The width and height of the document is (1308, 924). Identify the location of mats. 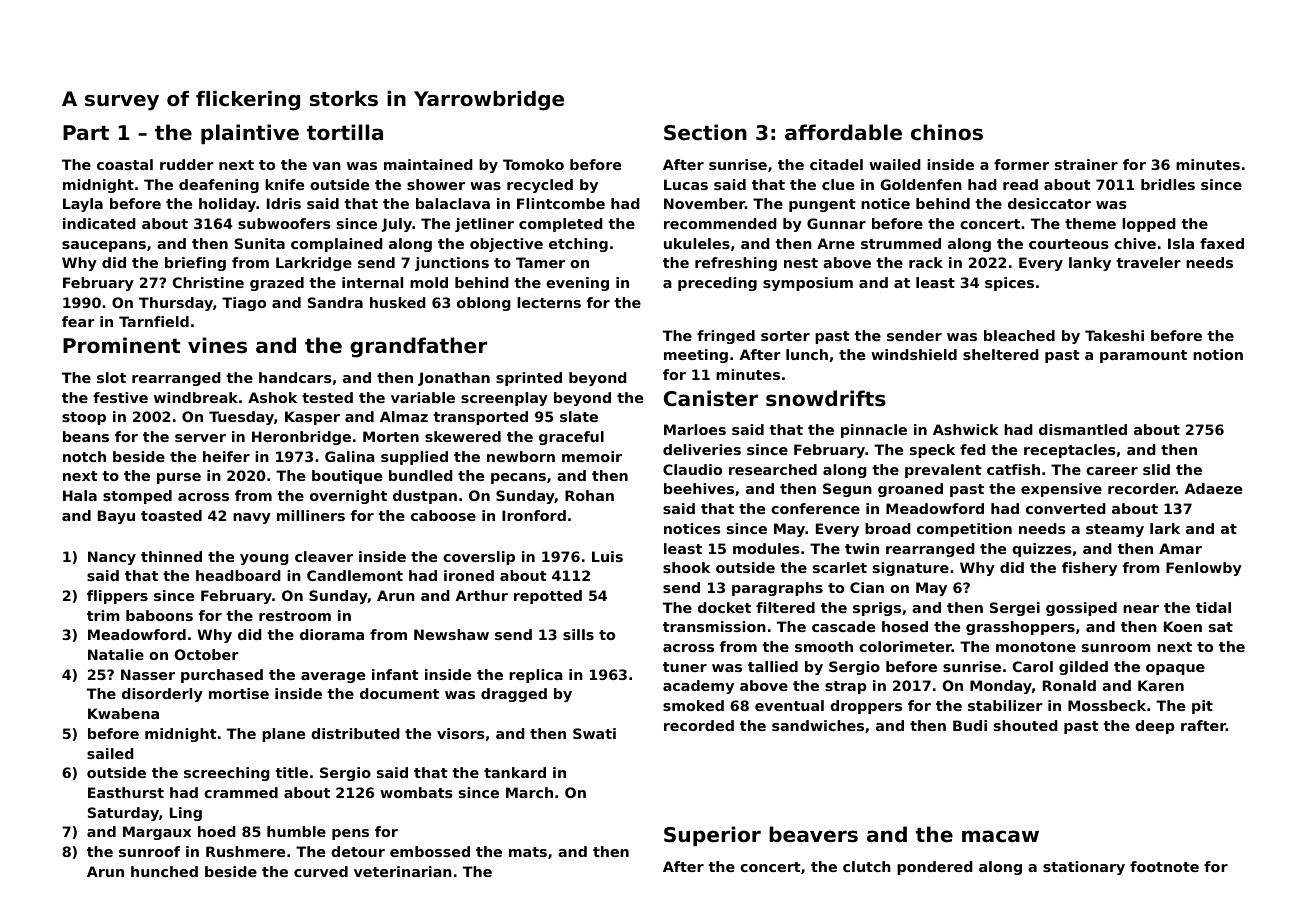
(528, 852).
